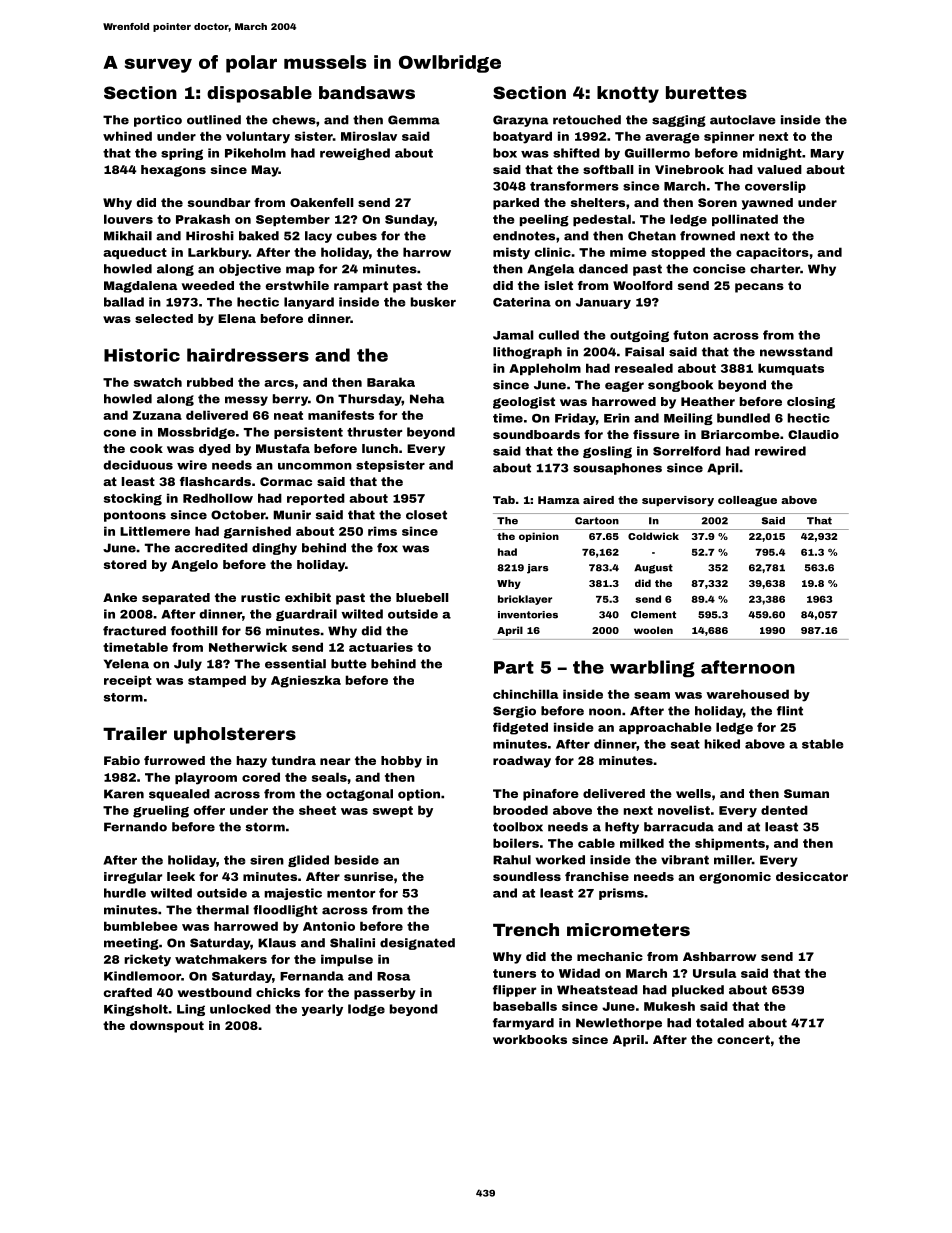 The width and height of the screenshot is (952, 1233). Describe the element at coordinates (133, 878) in the screenshot. I see `irregular` at that location.
